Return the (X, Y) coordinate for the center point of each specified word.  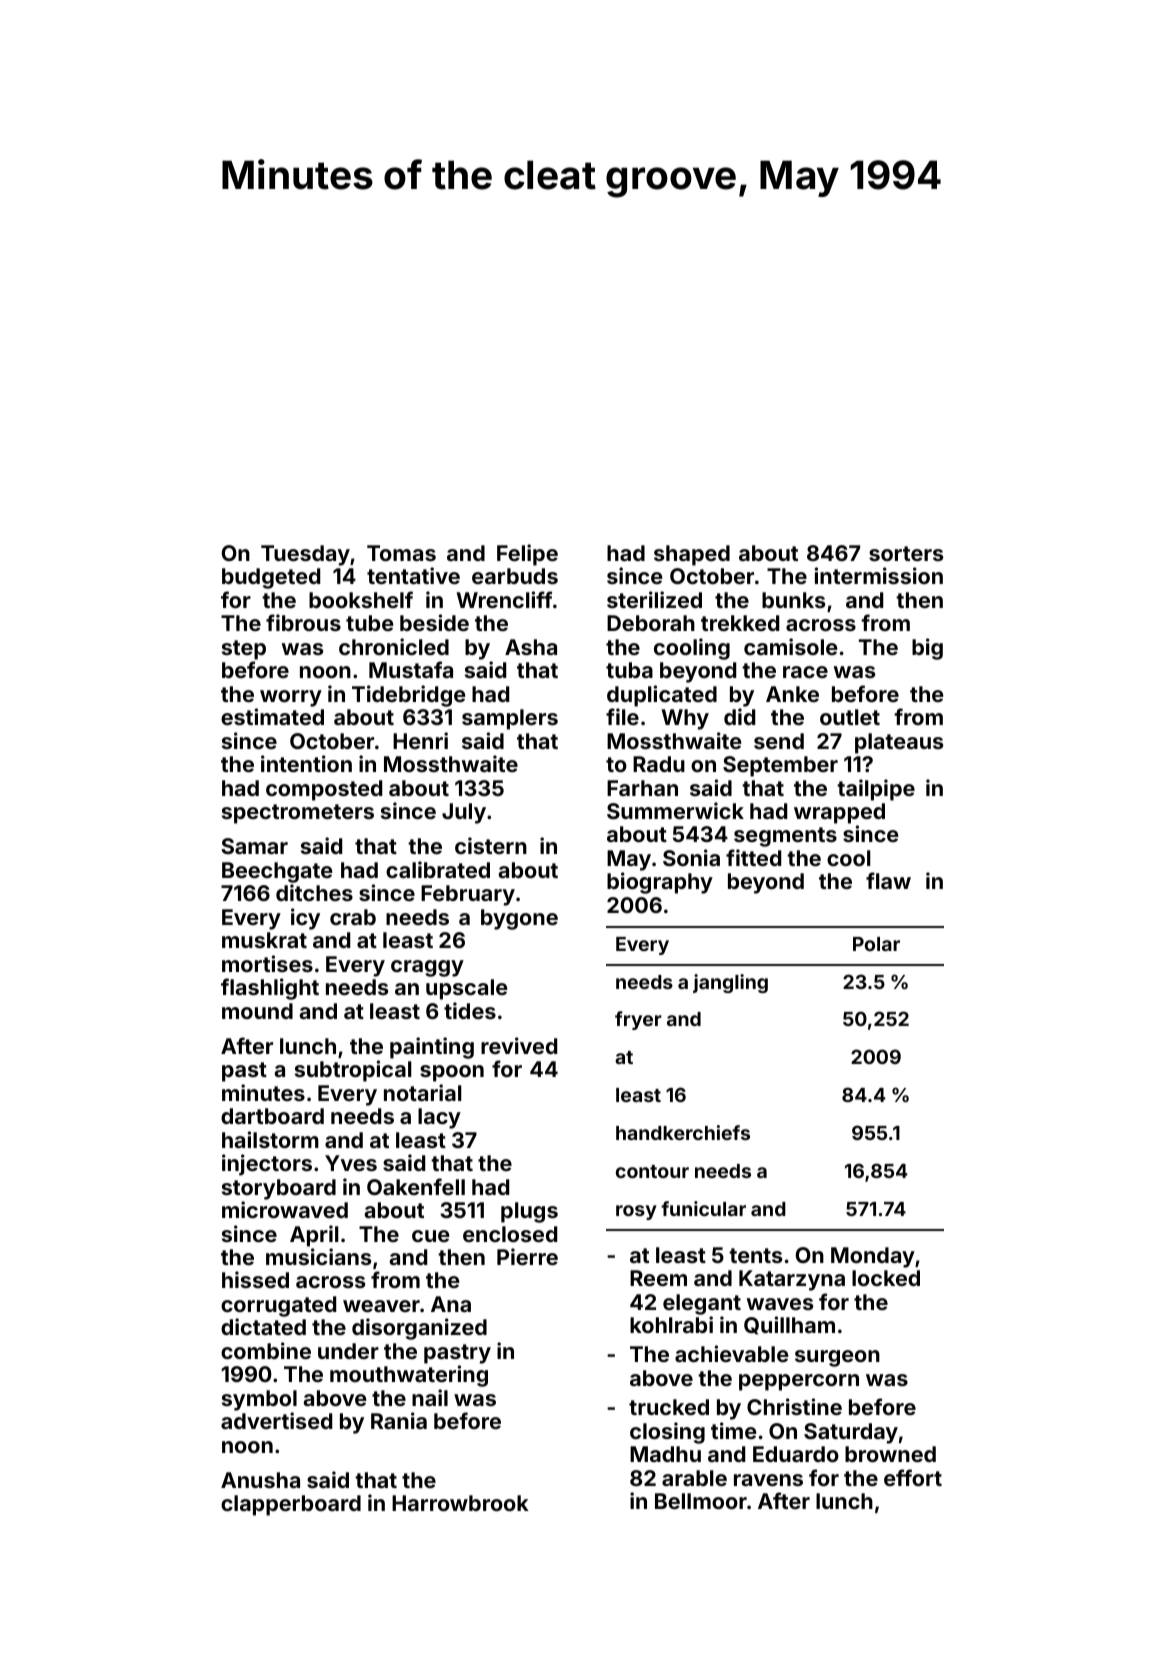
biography (660, 883)
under (348, 1351)
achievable (732, 1353)
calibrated (438, 869)
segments (785, 837)
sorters (906, 553)
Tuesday (305, 555)
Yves (351, 1163)
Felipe (527, 555)
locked (886, 1278)
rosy (636, 1212)
